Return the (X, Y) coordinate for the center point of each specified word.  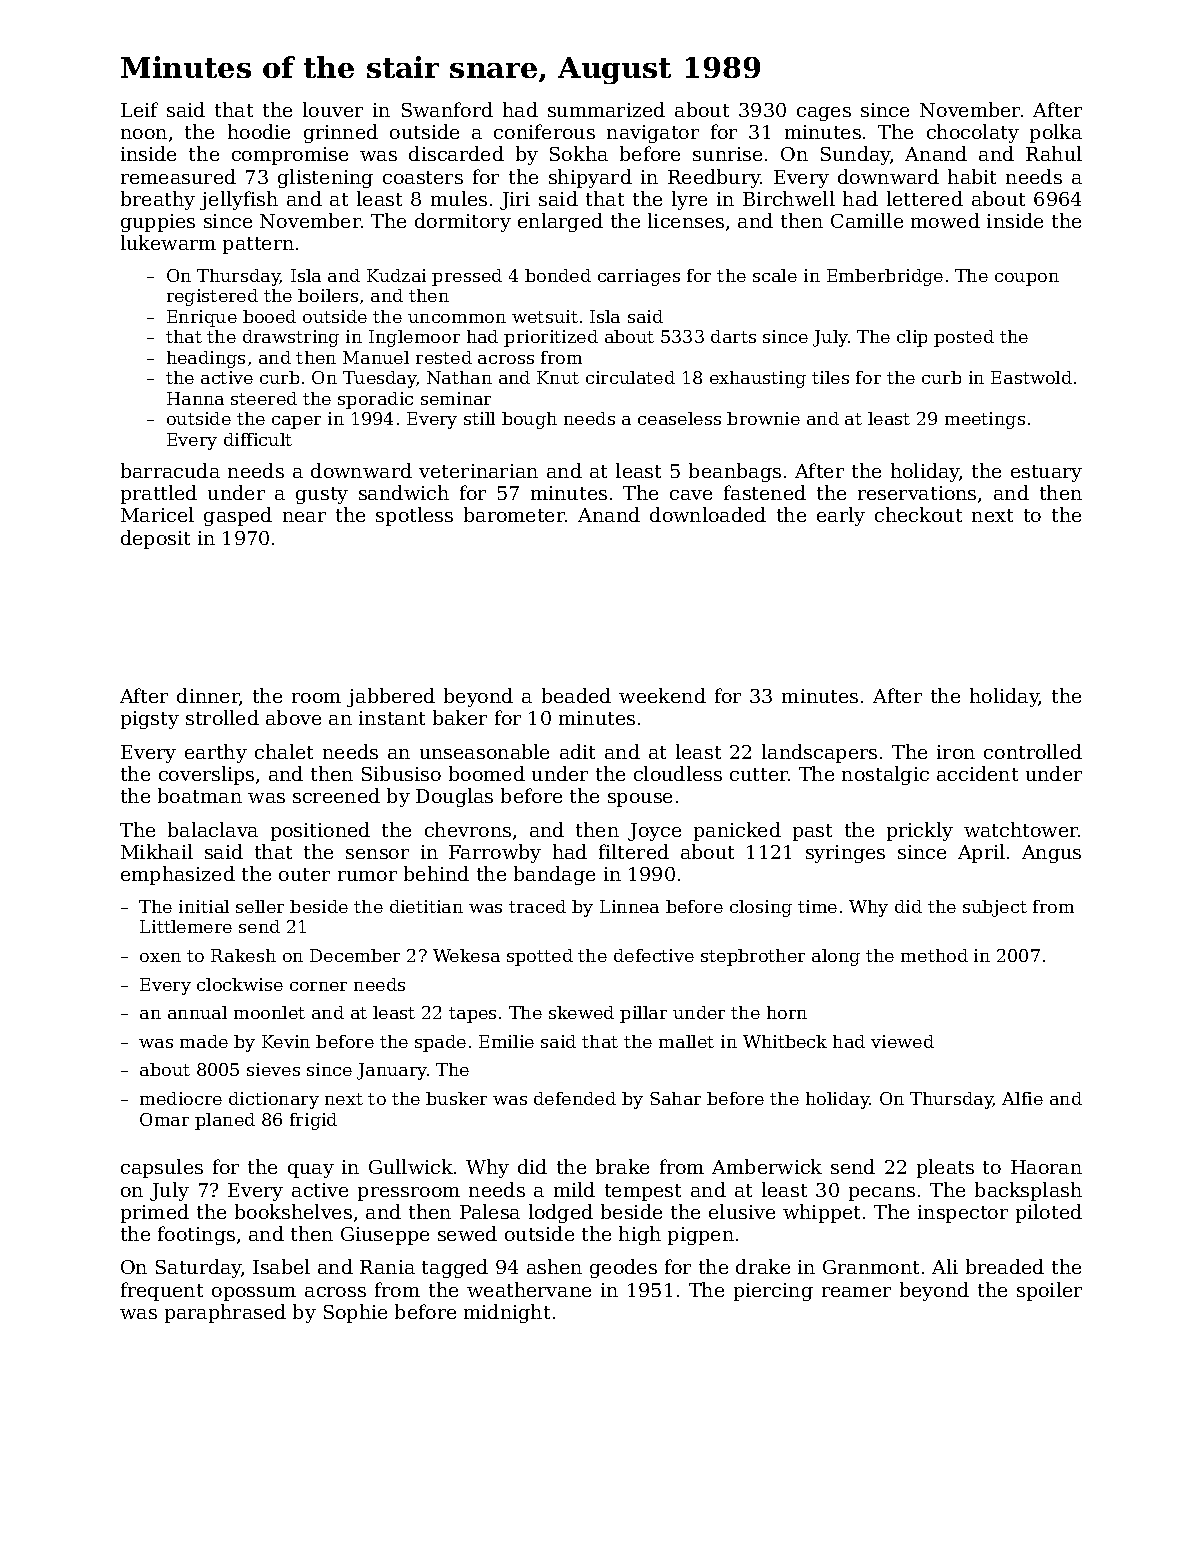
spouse (640, 800)
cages (824, 114)
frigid (313, 1121)
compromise (290, 156)
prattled (159, 494)
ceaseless (679, 418)
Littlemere (186, 926)
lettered (925, 198)
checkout (918, 514)
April (981, 853)
